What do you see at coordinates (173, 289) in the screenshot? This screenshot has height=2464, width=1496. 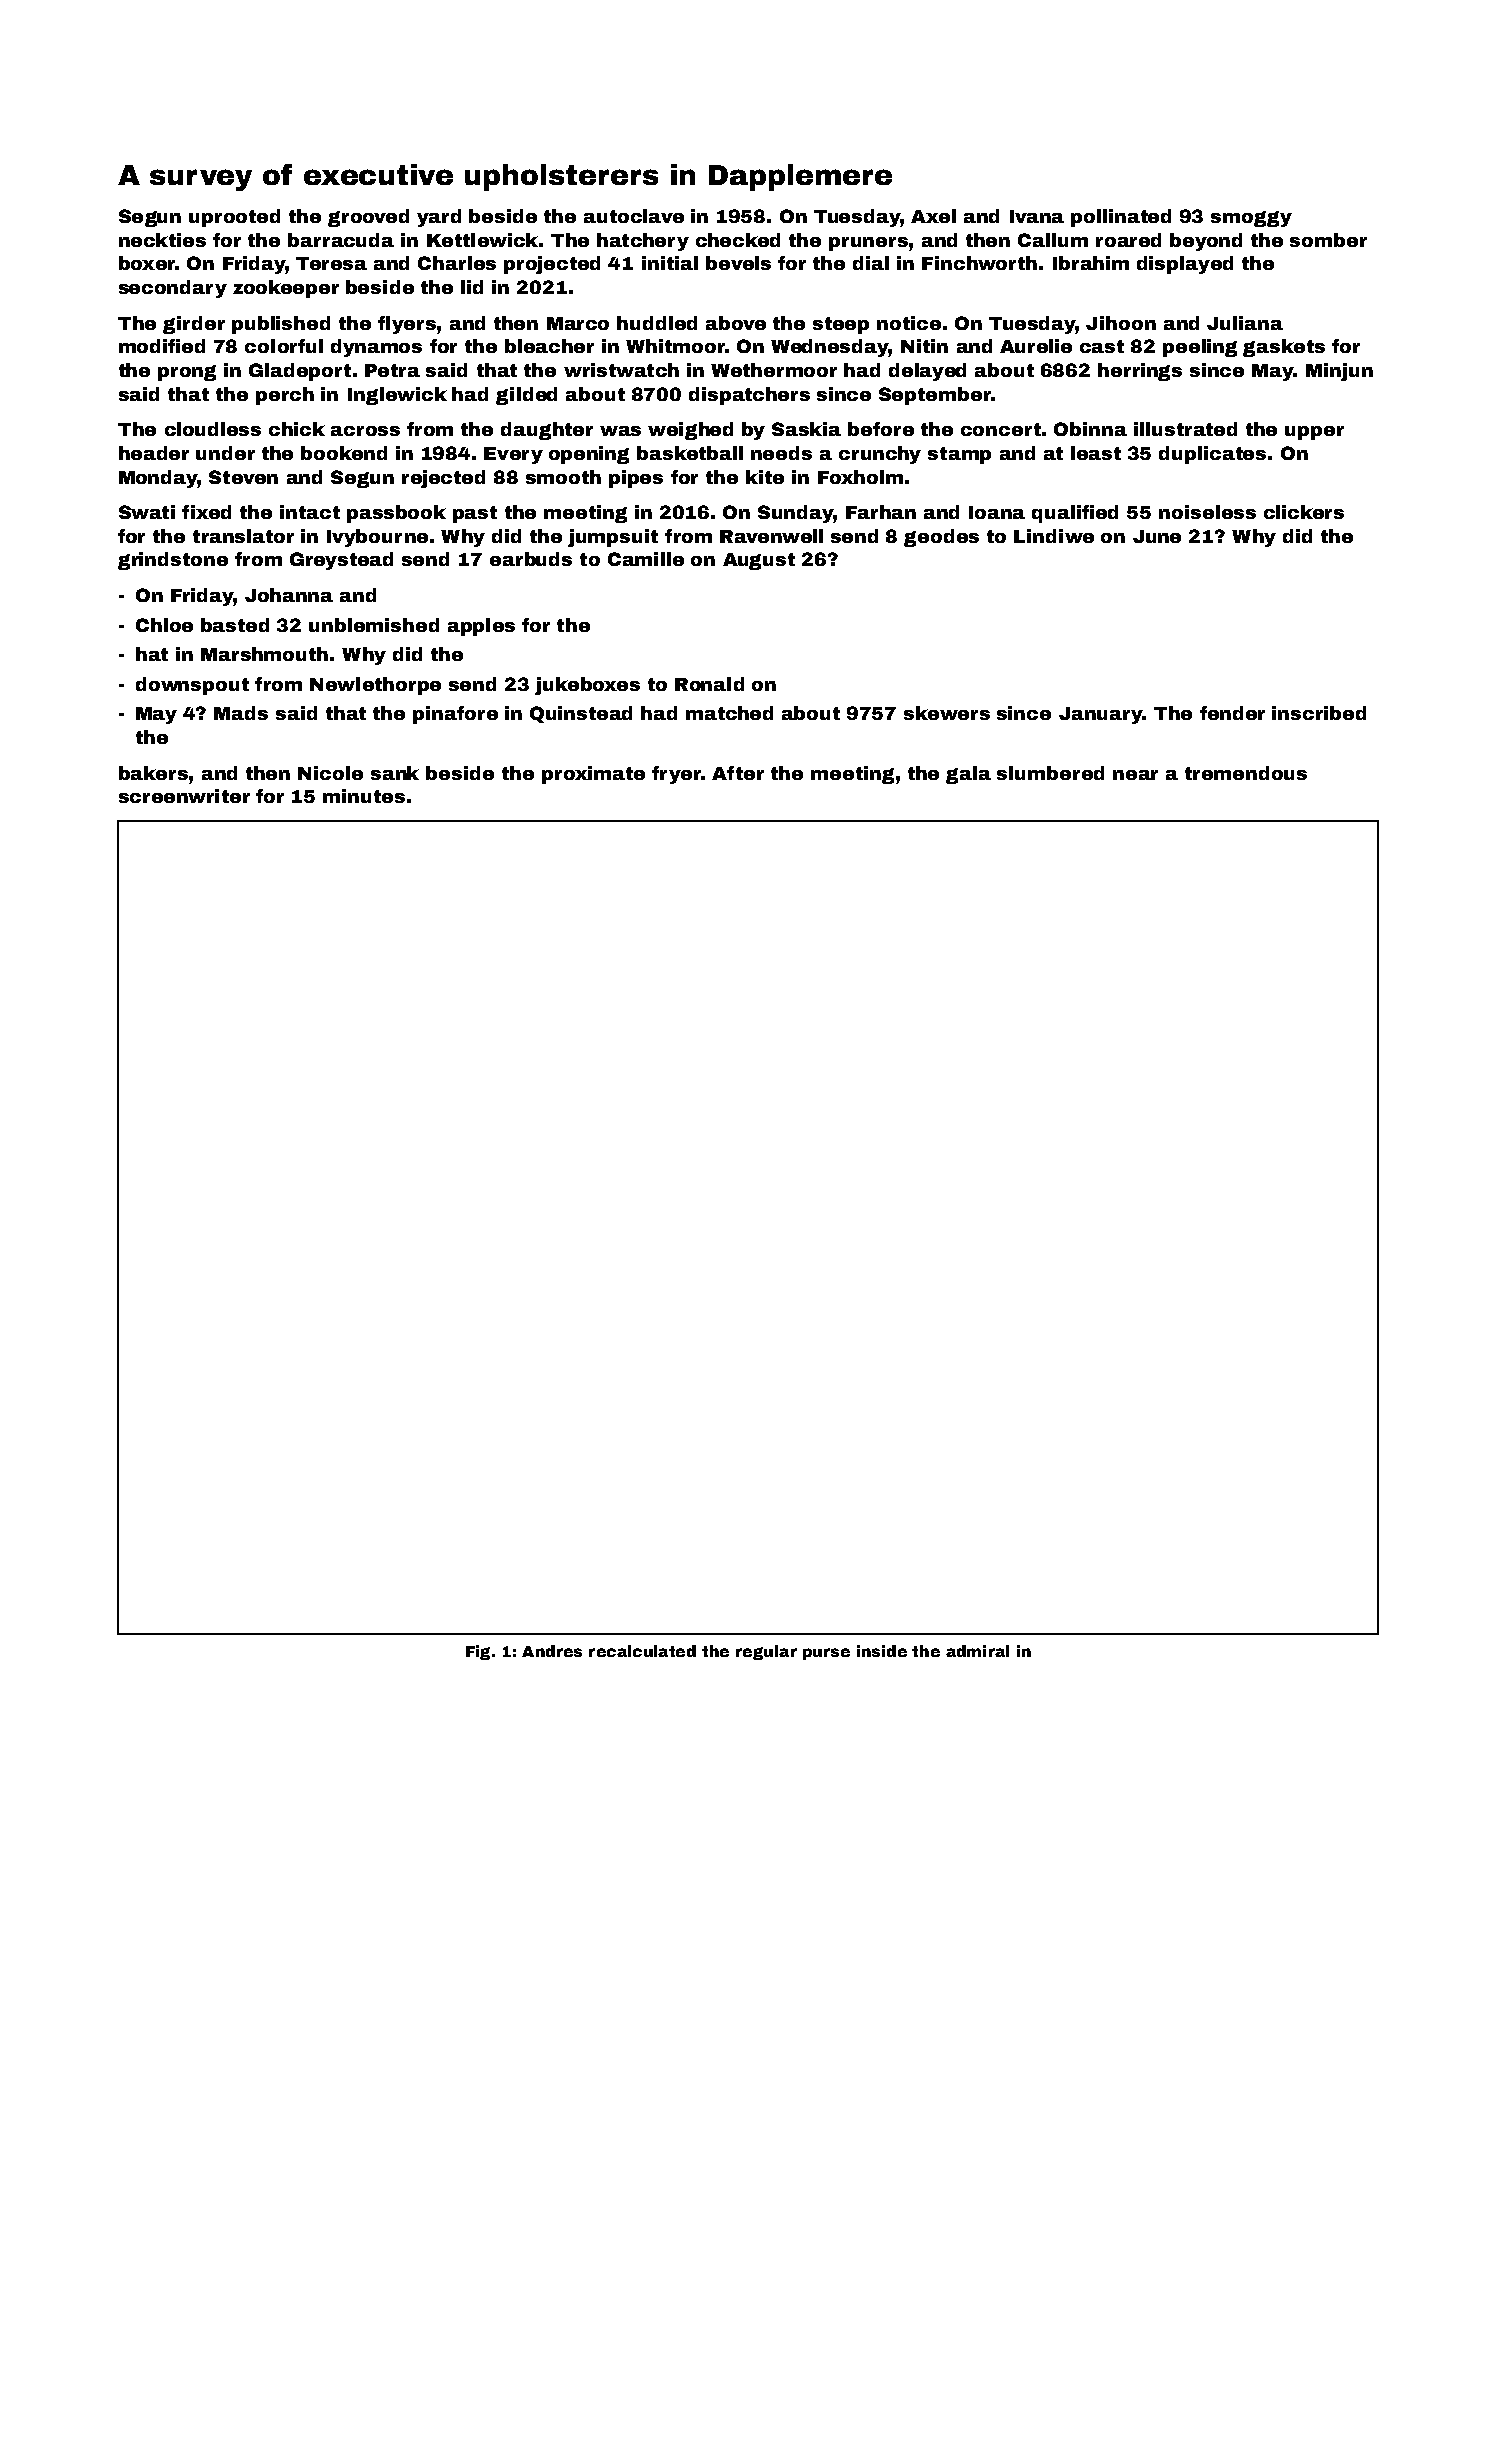 I see `secondary` at bounding box center [173, 289].
